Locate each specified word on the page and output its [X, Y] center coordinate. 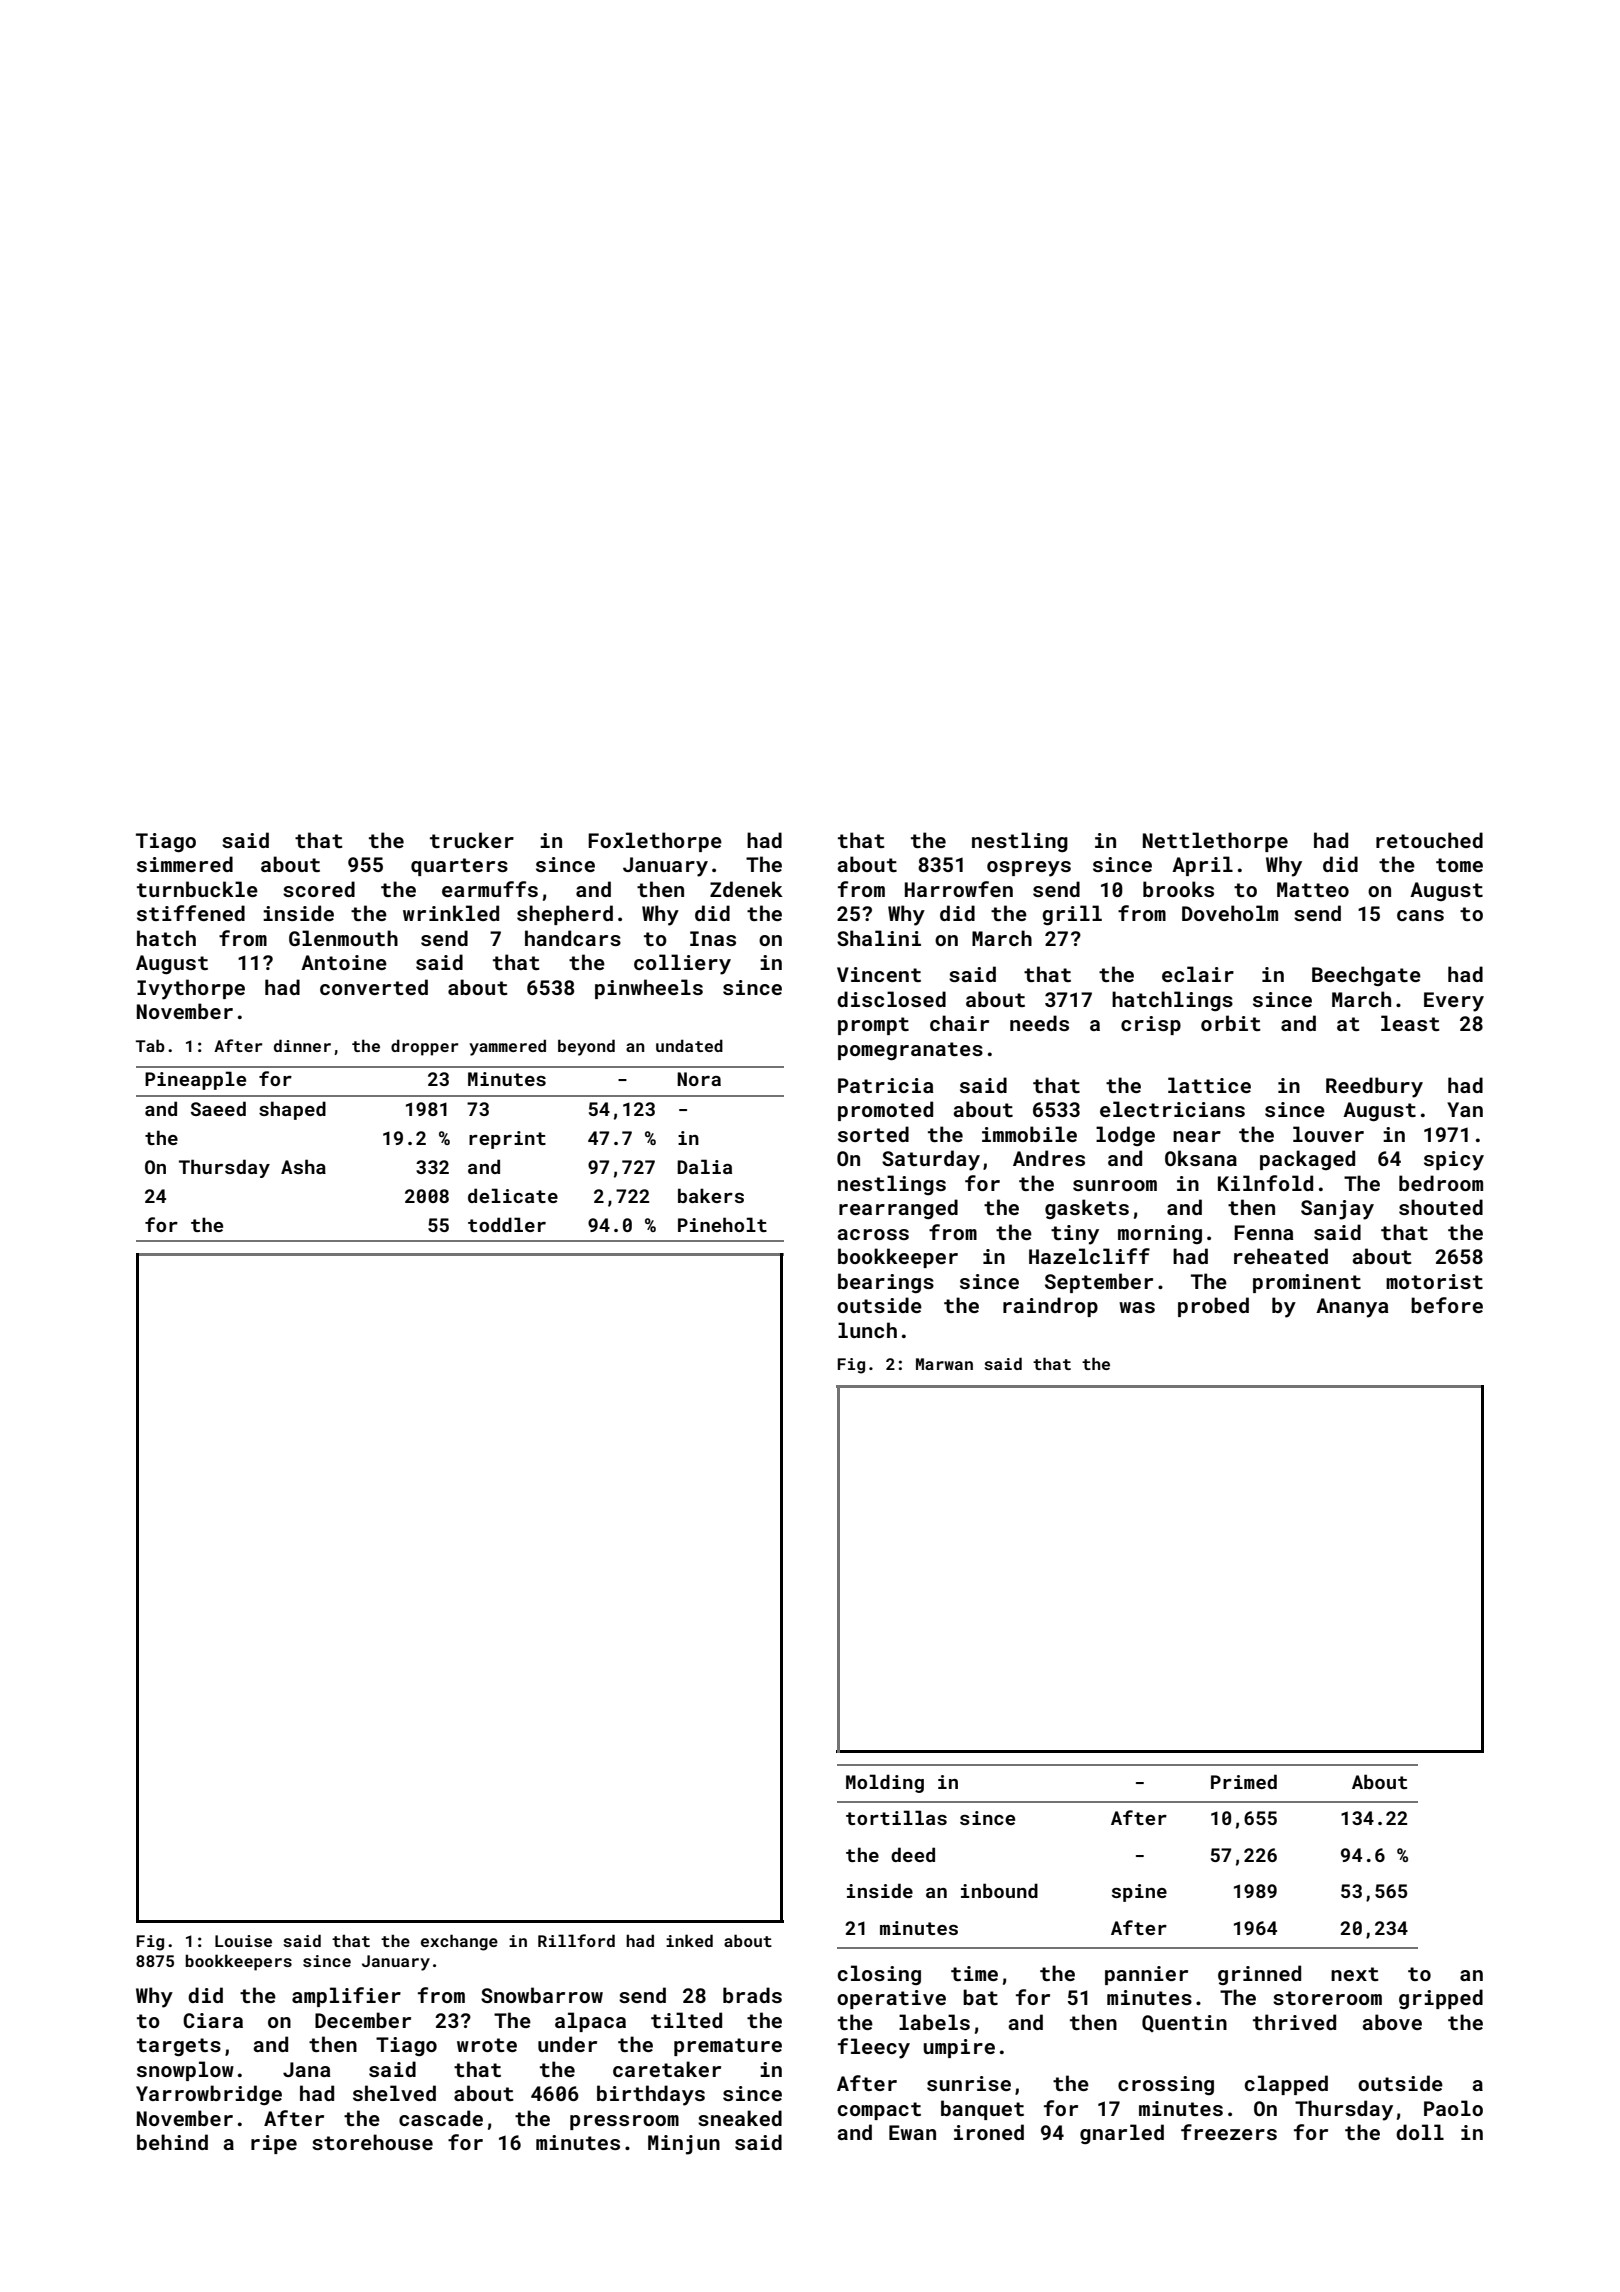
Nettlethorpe [1215, 842]
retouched [1429, 840]
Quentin [1184, 2023]
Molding [885, 1783]
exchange [459, 1942]
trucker [472, 840]
